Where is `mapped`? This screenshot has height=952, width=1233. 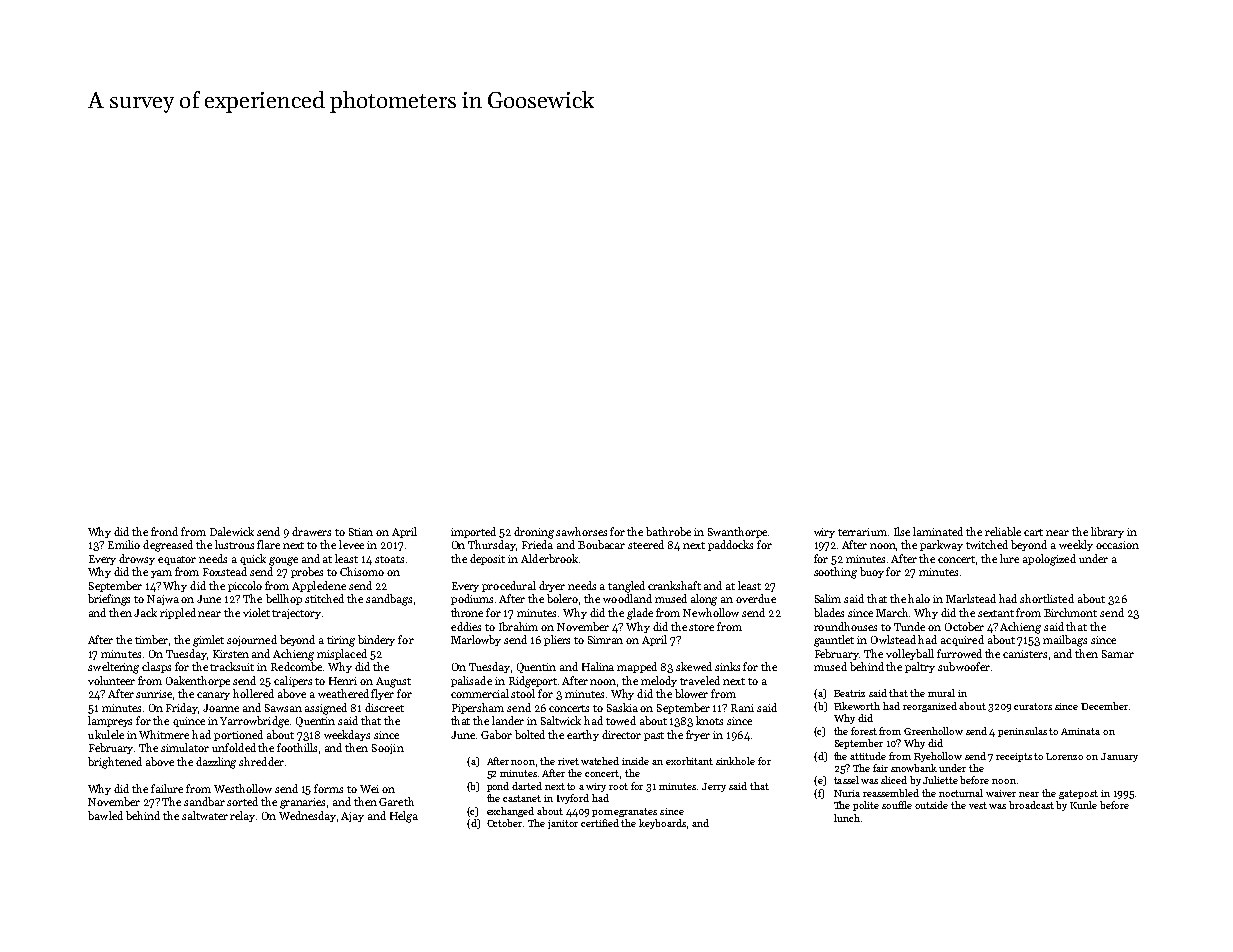
mapped is located at coordinates (637, 667).
